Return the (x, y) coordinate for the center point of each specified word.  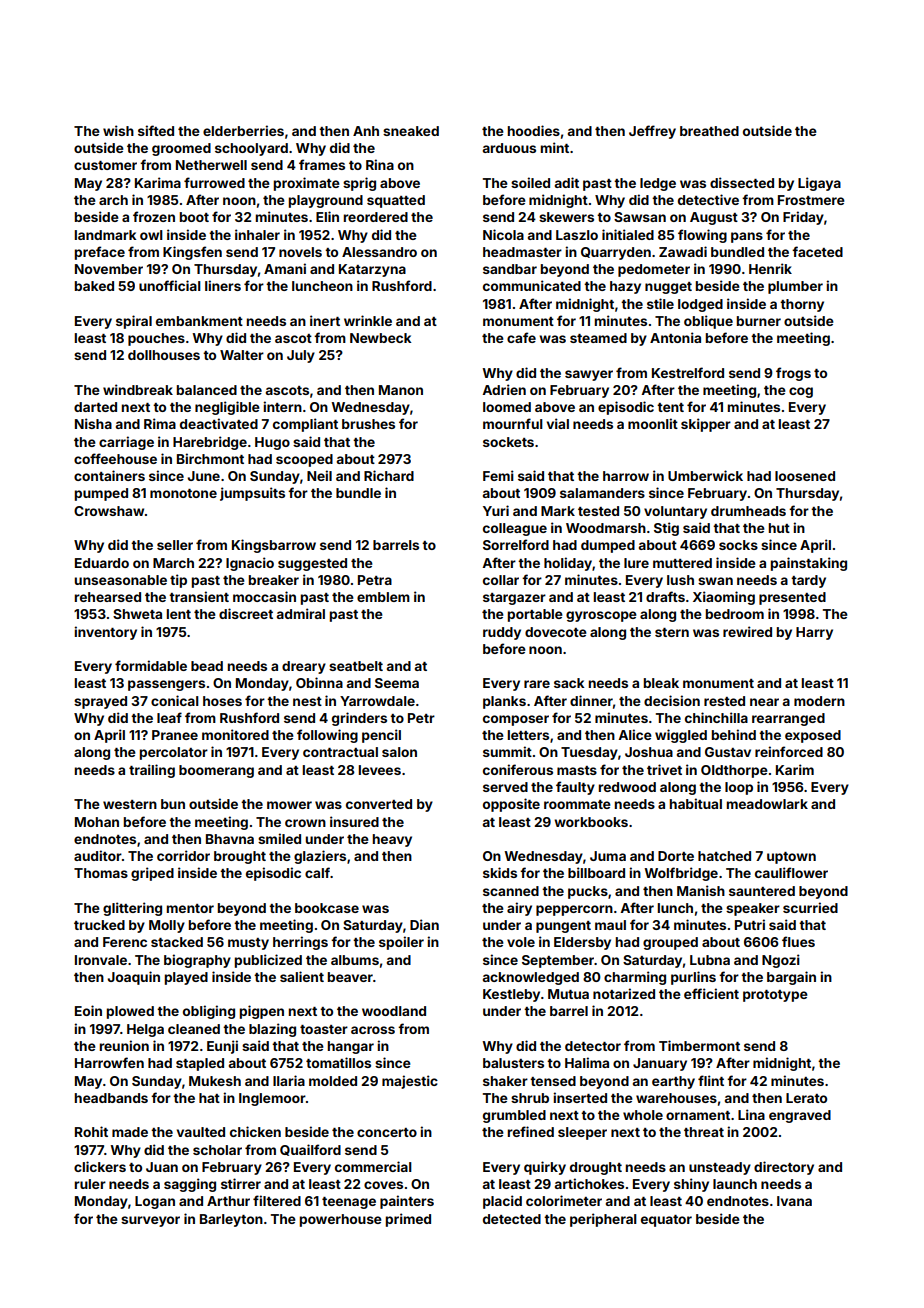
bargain (791, 978)
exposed (813, 736)
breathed (709, 131)
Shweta (137, 614)
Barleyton (231, 1220)
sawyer (589, 375)
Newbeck (380, 338)
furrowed (214, 182)
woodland (394, 1011)
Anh (366, 131)
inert (325, 320)
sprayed (100, 702)
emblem (383, 597)
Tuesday (589, 753)
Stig (666, 529)
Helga (145, 1030)
